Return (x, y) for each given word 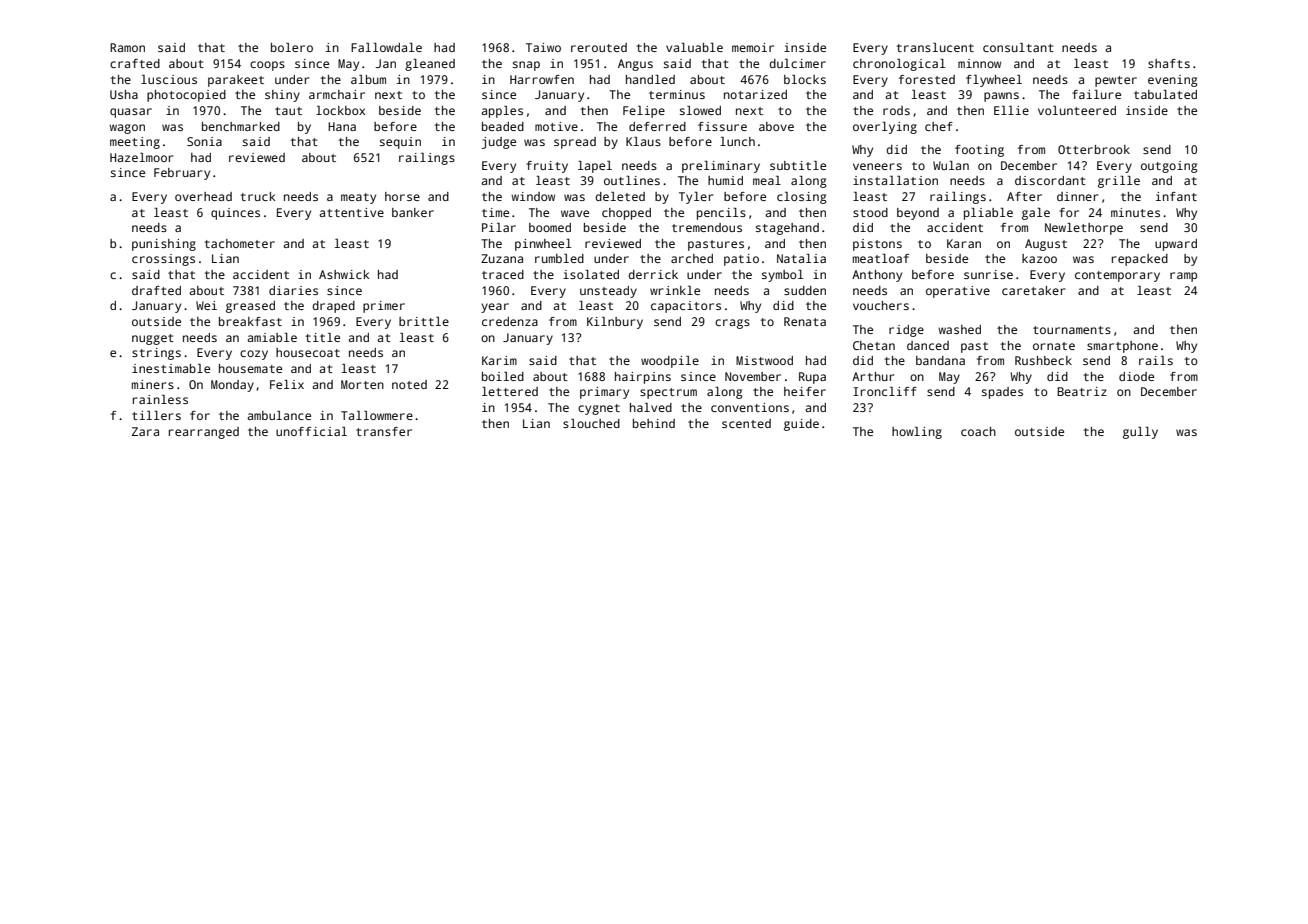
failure (1096, 94)
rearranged (204, 433)
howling (917, 433)
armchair (337, 94)
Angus (635, 65)
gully (1140, 433)
